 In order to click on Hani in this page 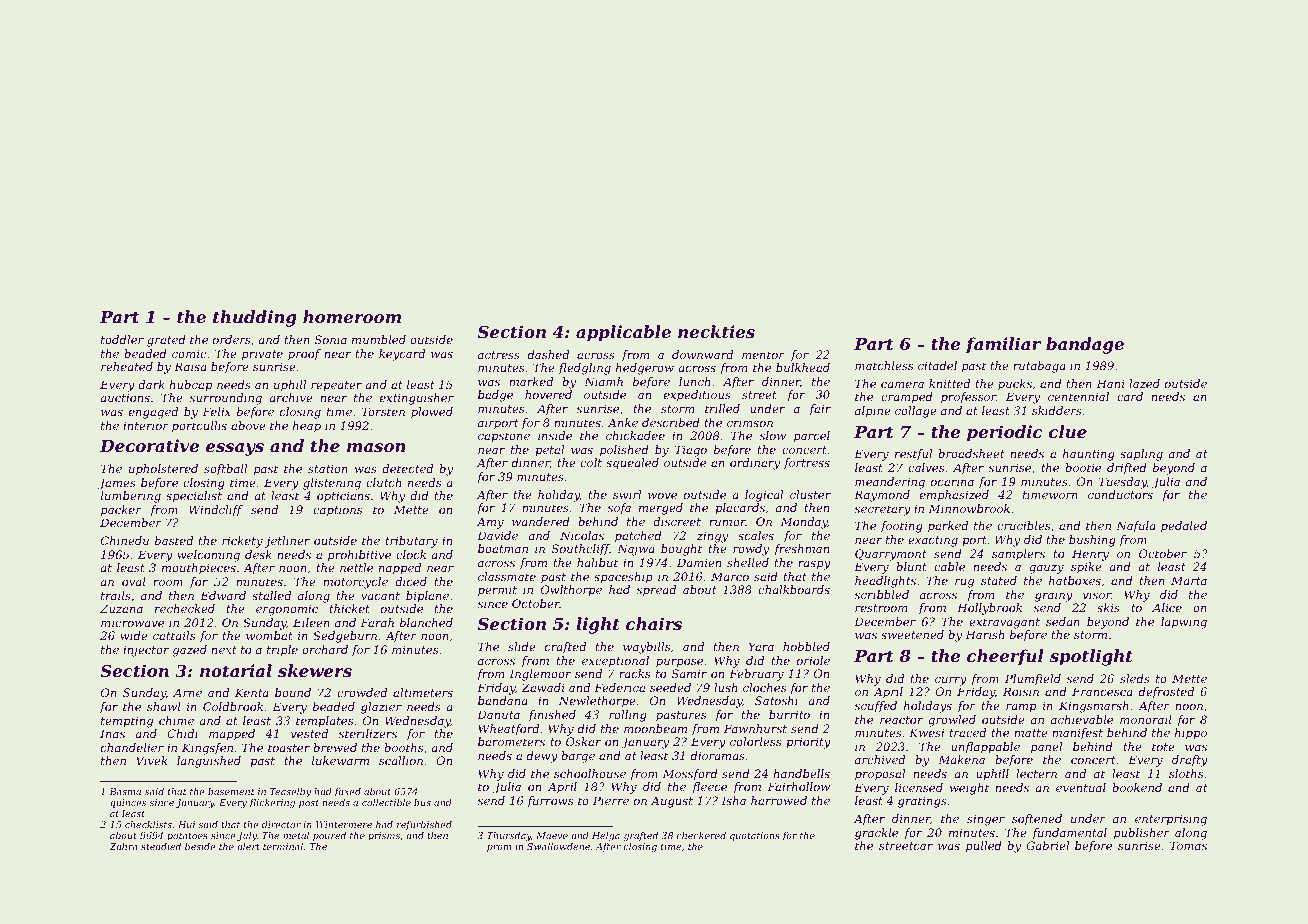, I will do `click(1110, 383)`.
